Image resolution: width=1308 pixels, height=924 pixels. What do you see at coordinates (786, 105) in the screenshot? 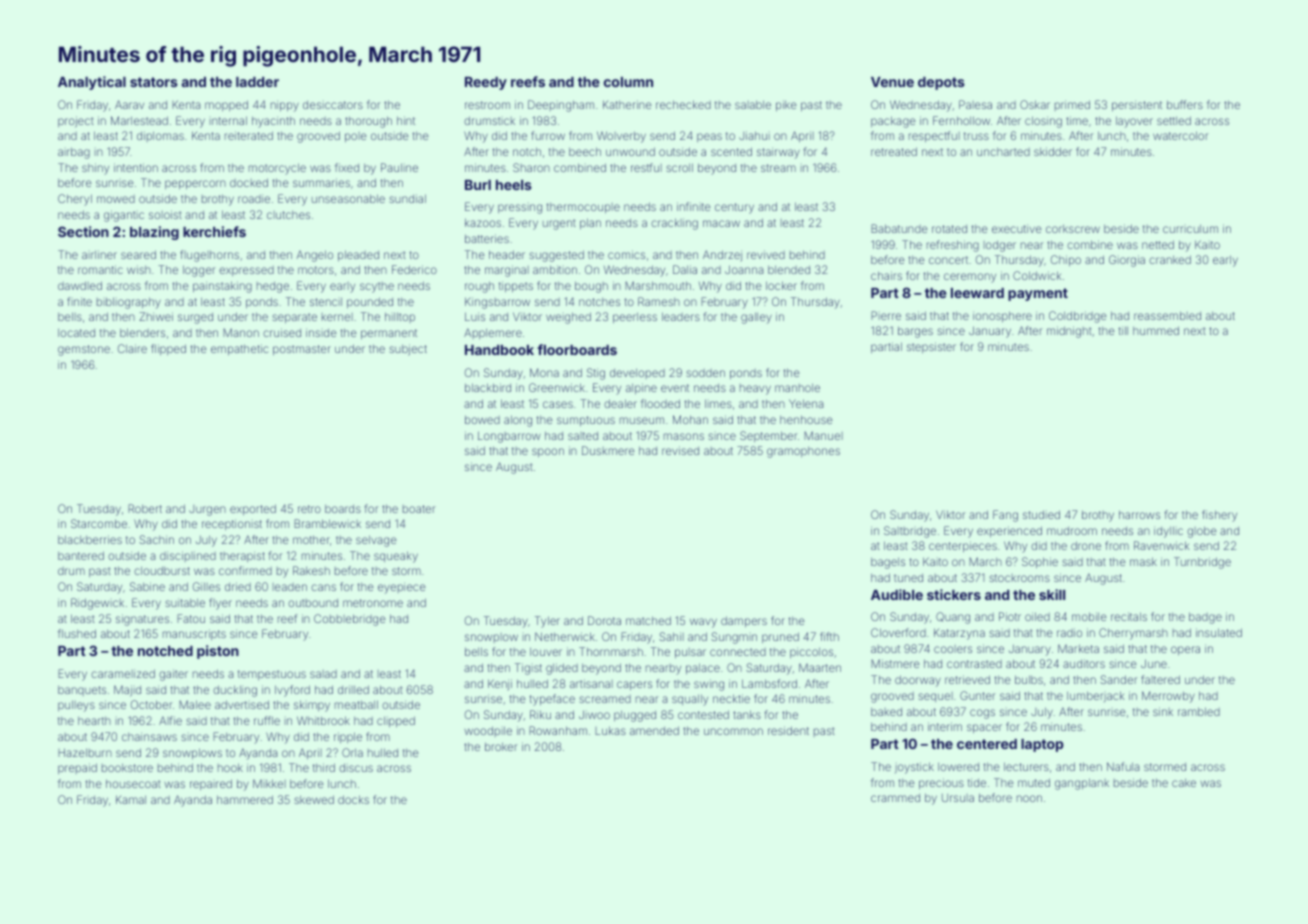
I see `pike` at bounding box center [786, 105].
